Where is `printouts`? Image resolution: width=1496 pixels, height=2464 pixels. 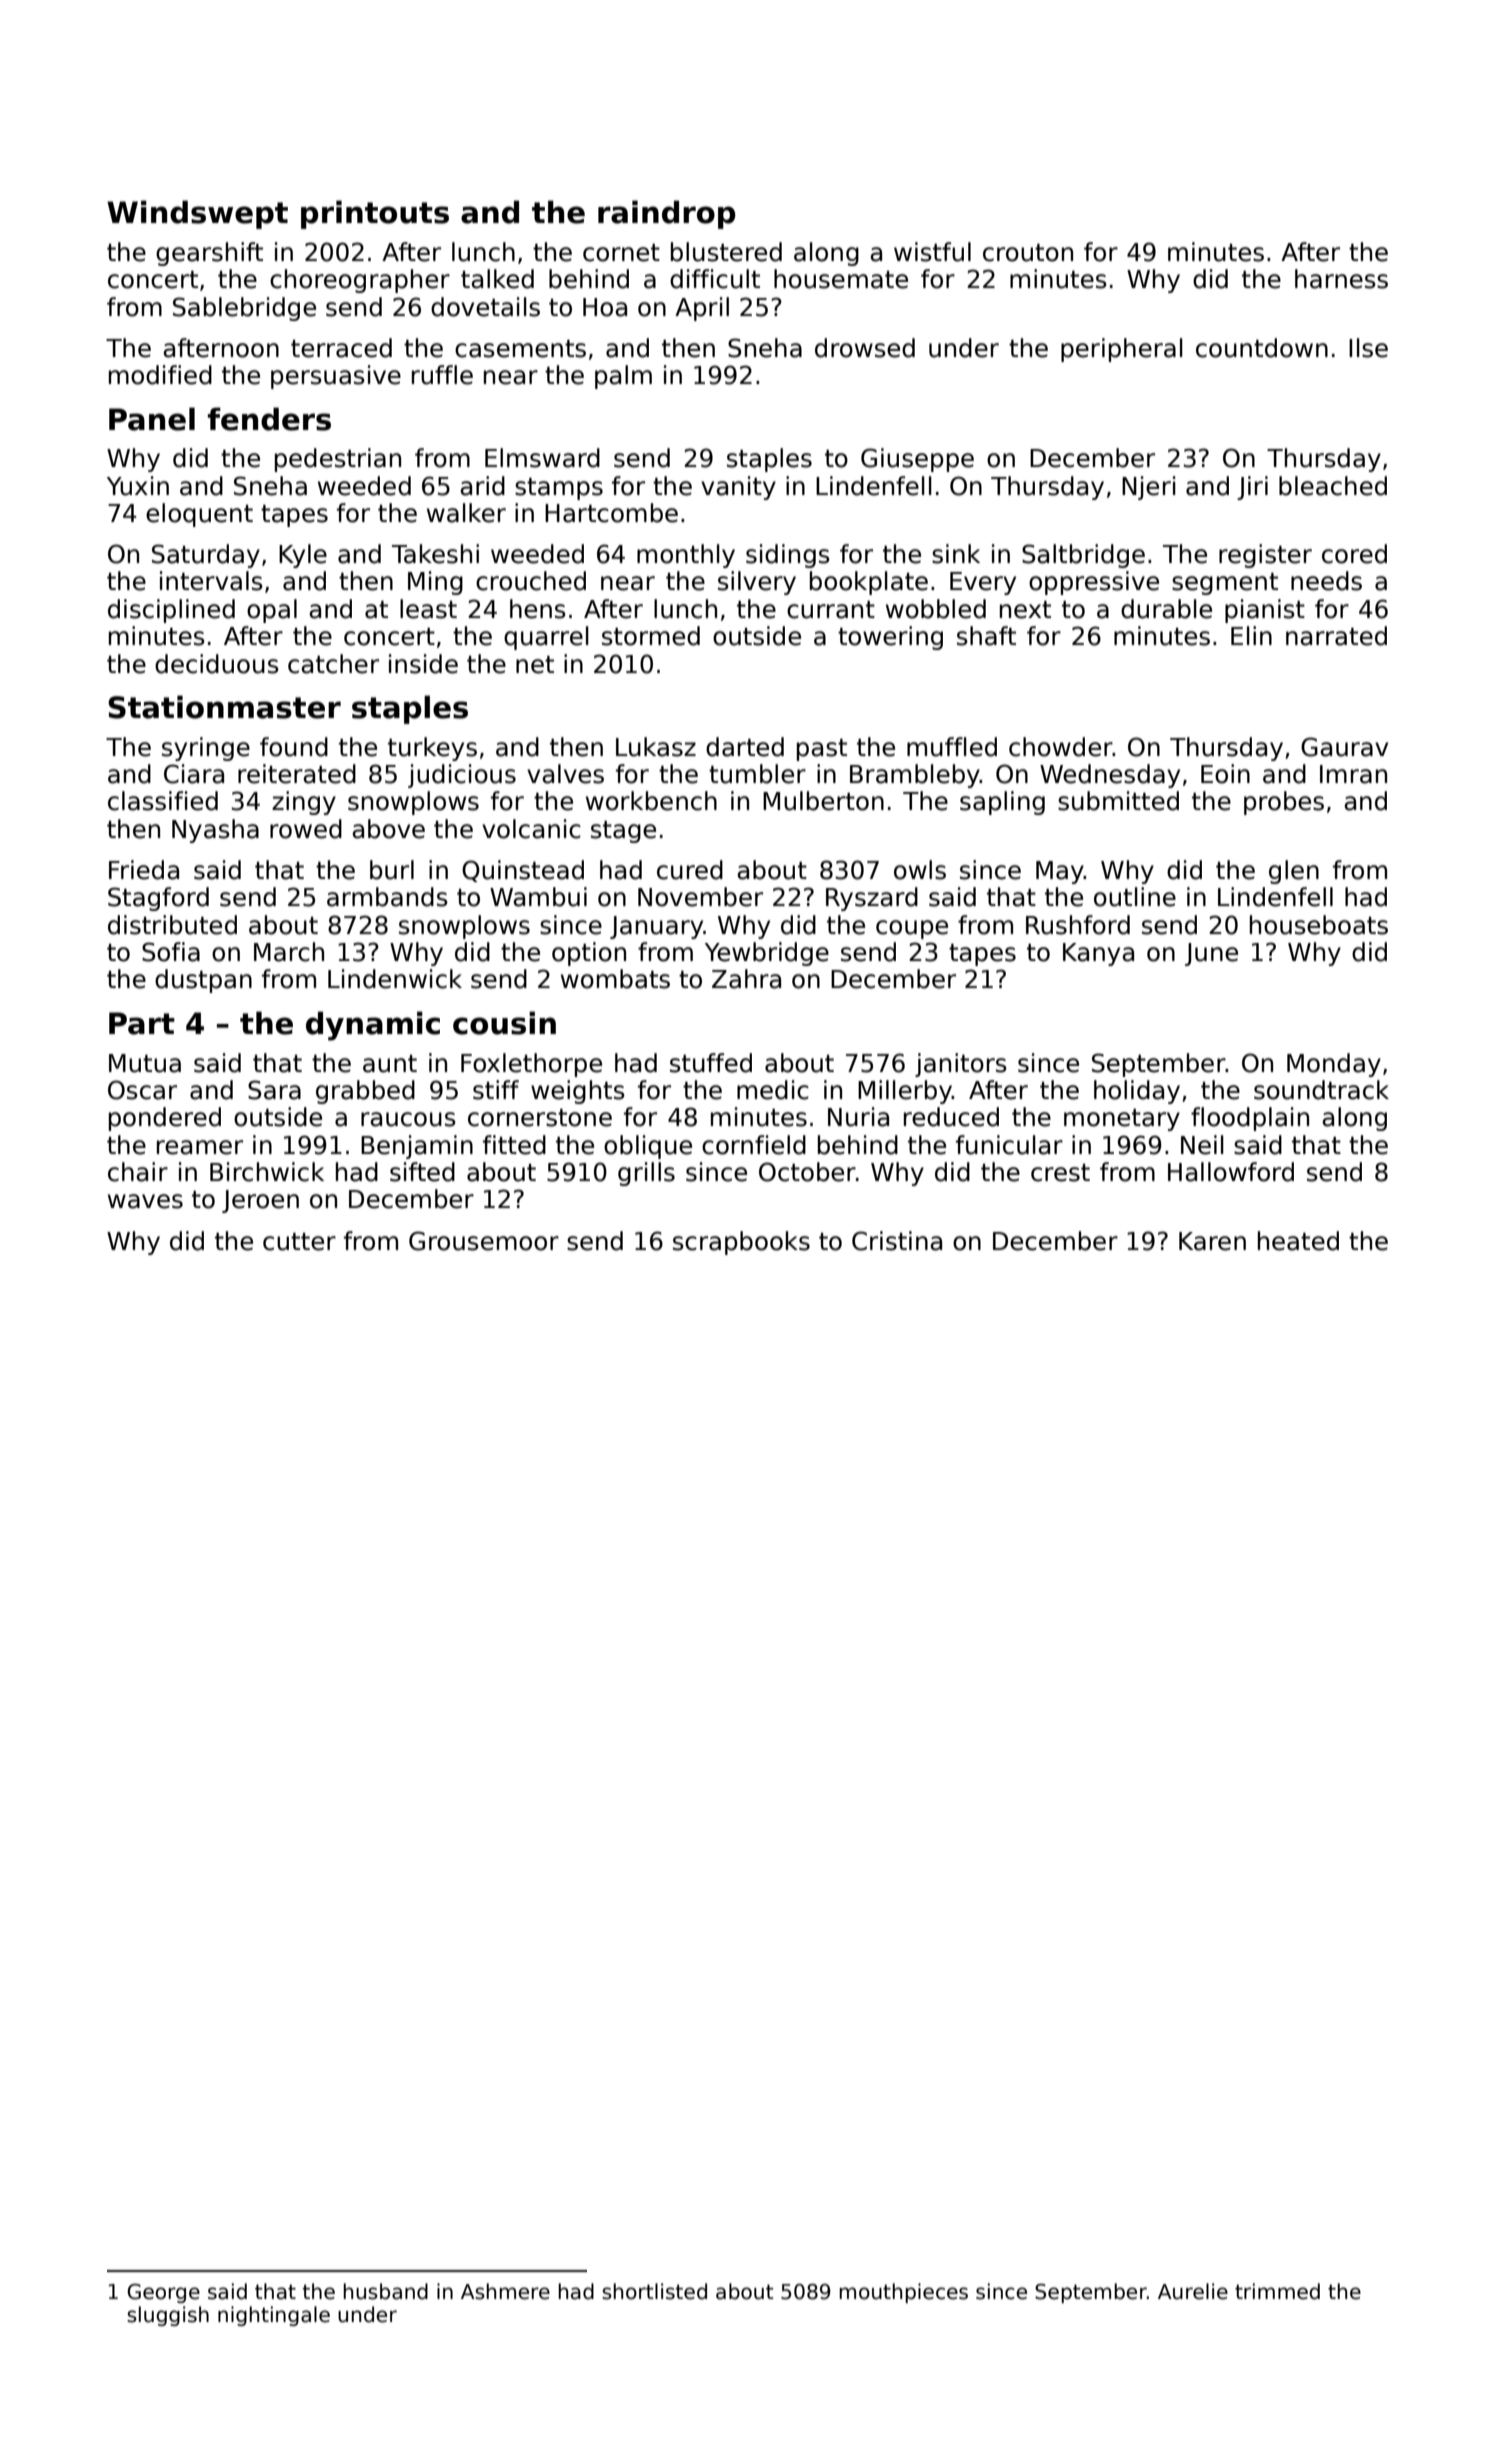
printouts is located at coordinates (375, 214).
